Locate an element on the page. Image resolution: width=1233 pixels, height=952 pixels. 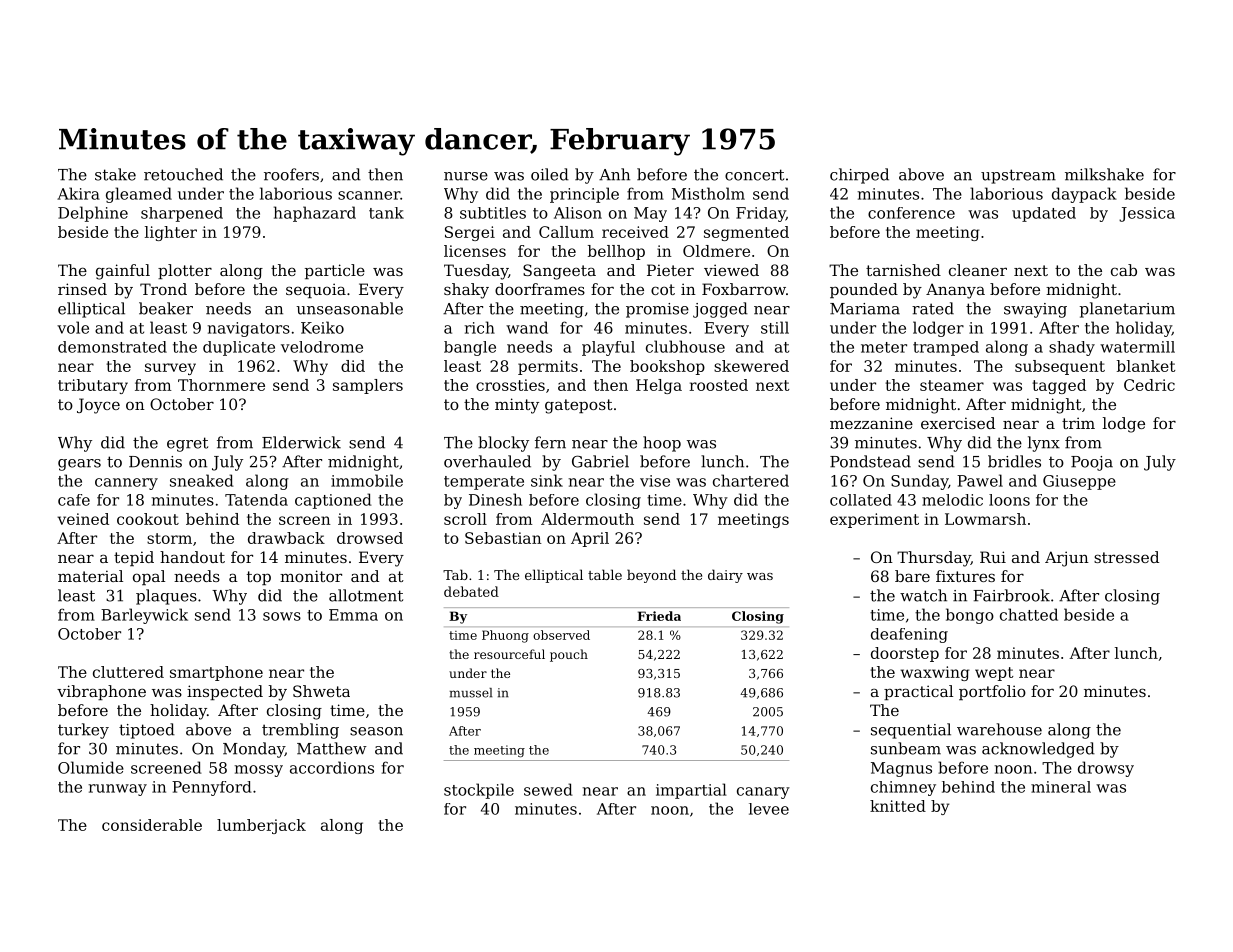
sequential is located at coordinates (911, 731).
